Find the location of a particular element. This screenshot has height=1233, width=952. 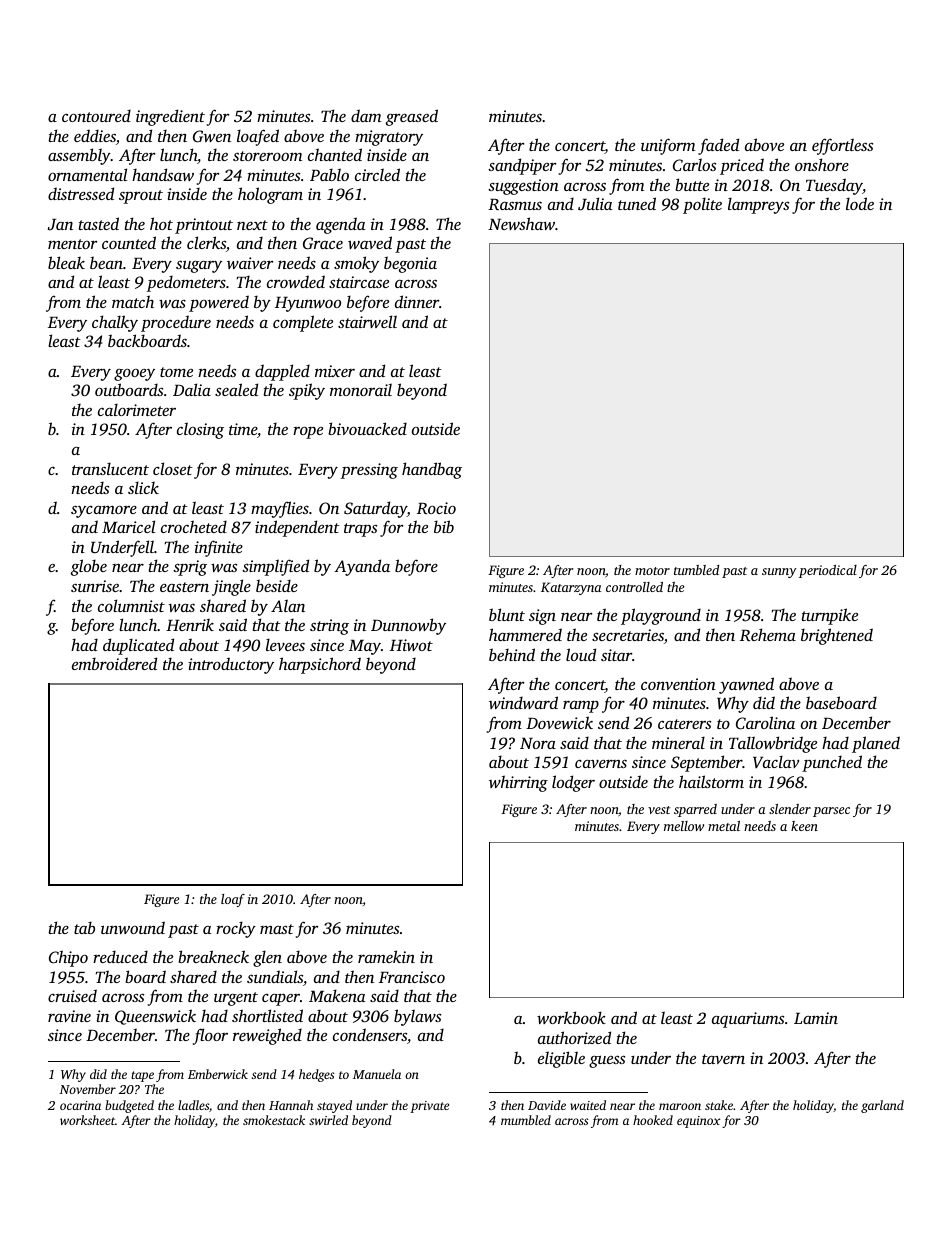

introductory is located at coordinates (231, 665).
